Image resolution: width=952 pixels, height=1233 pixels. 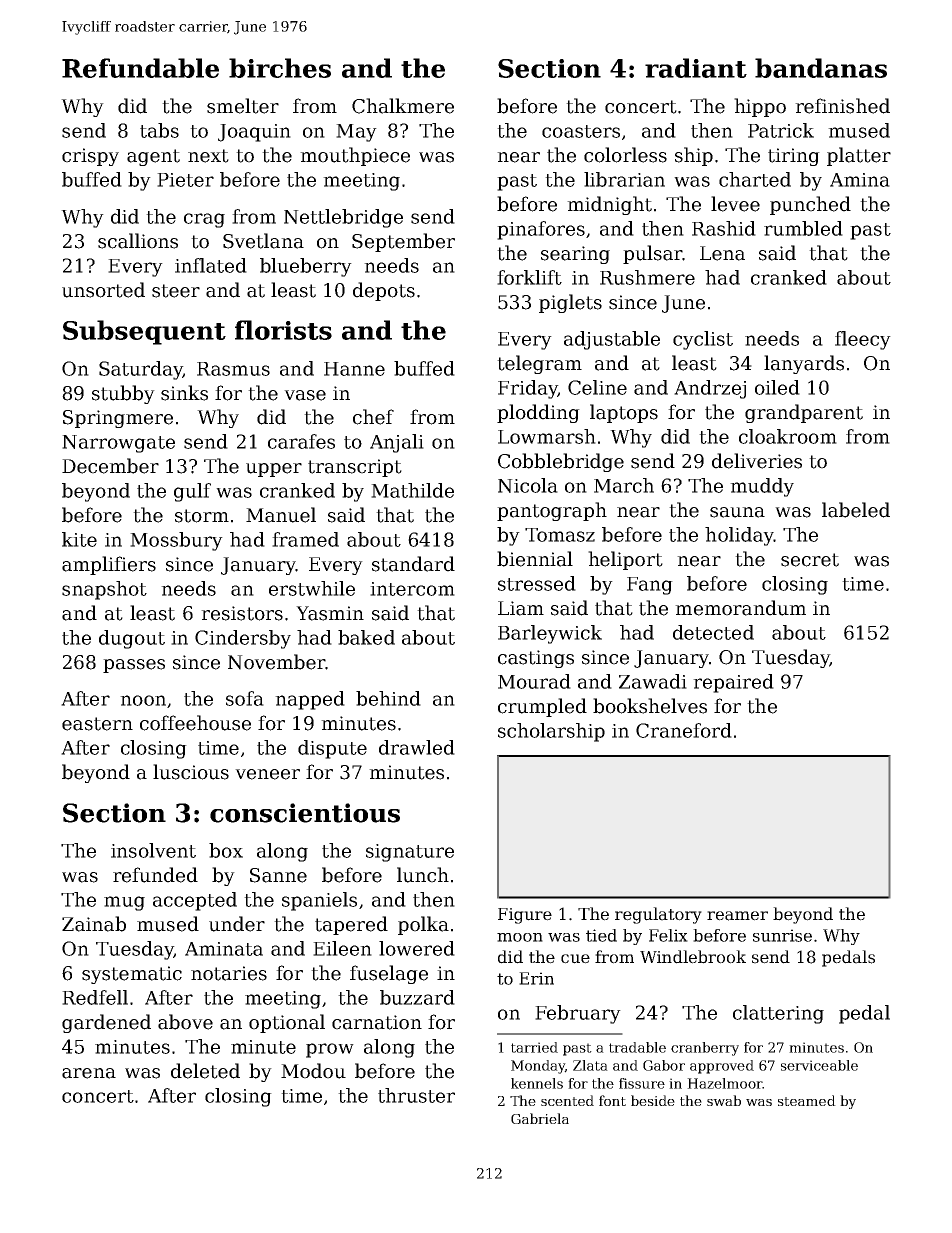 I want to click on systematic, so click(x=132, y=975).
